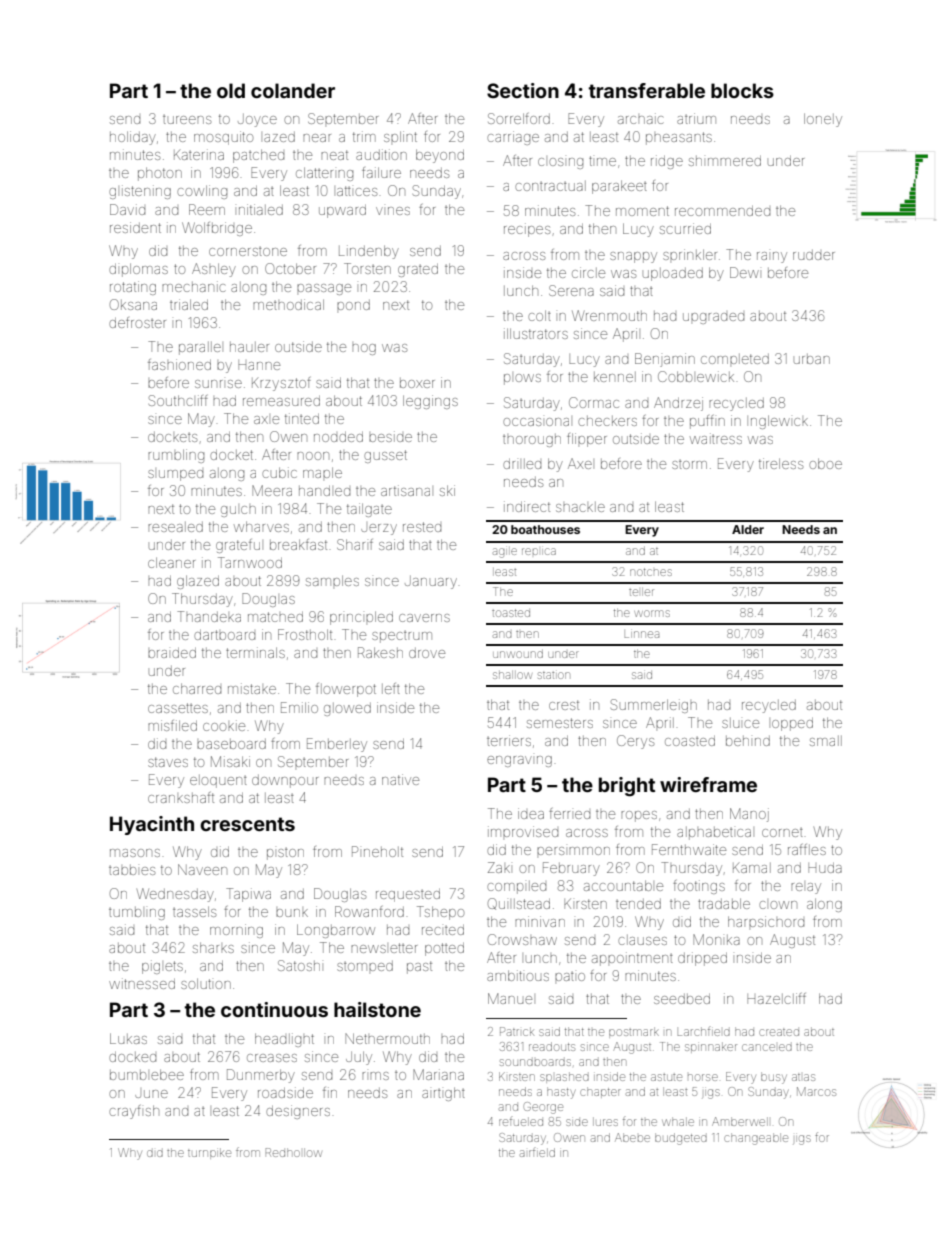  What do you see at coordinates (152, 825) in the image?
I see `Hyacinth` at bounding box center [152, 825].
